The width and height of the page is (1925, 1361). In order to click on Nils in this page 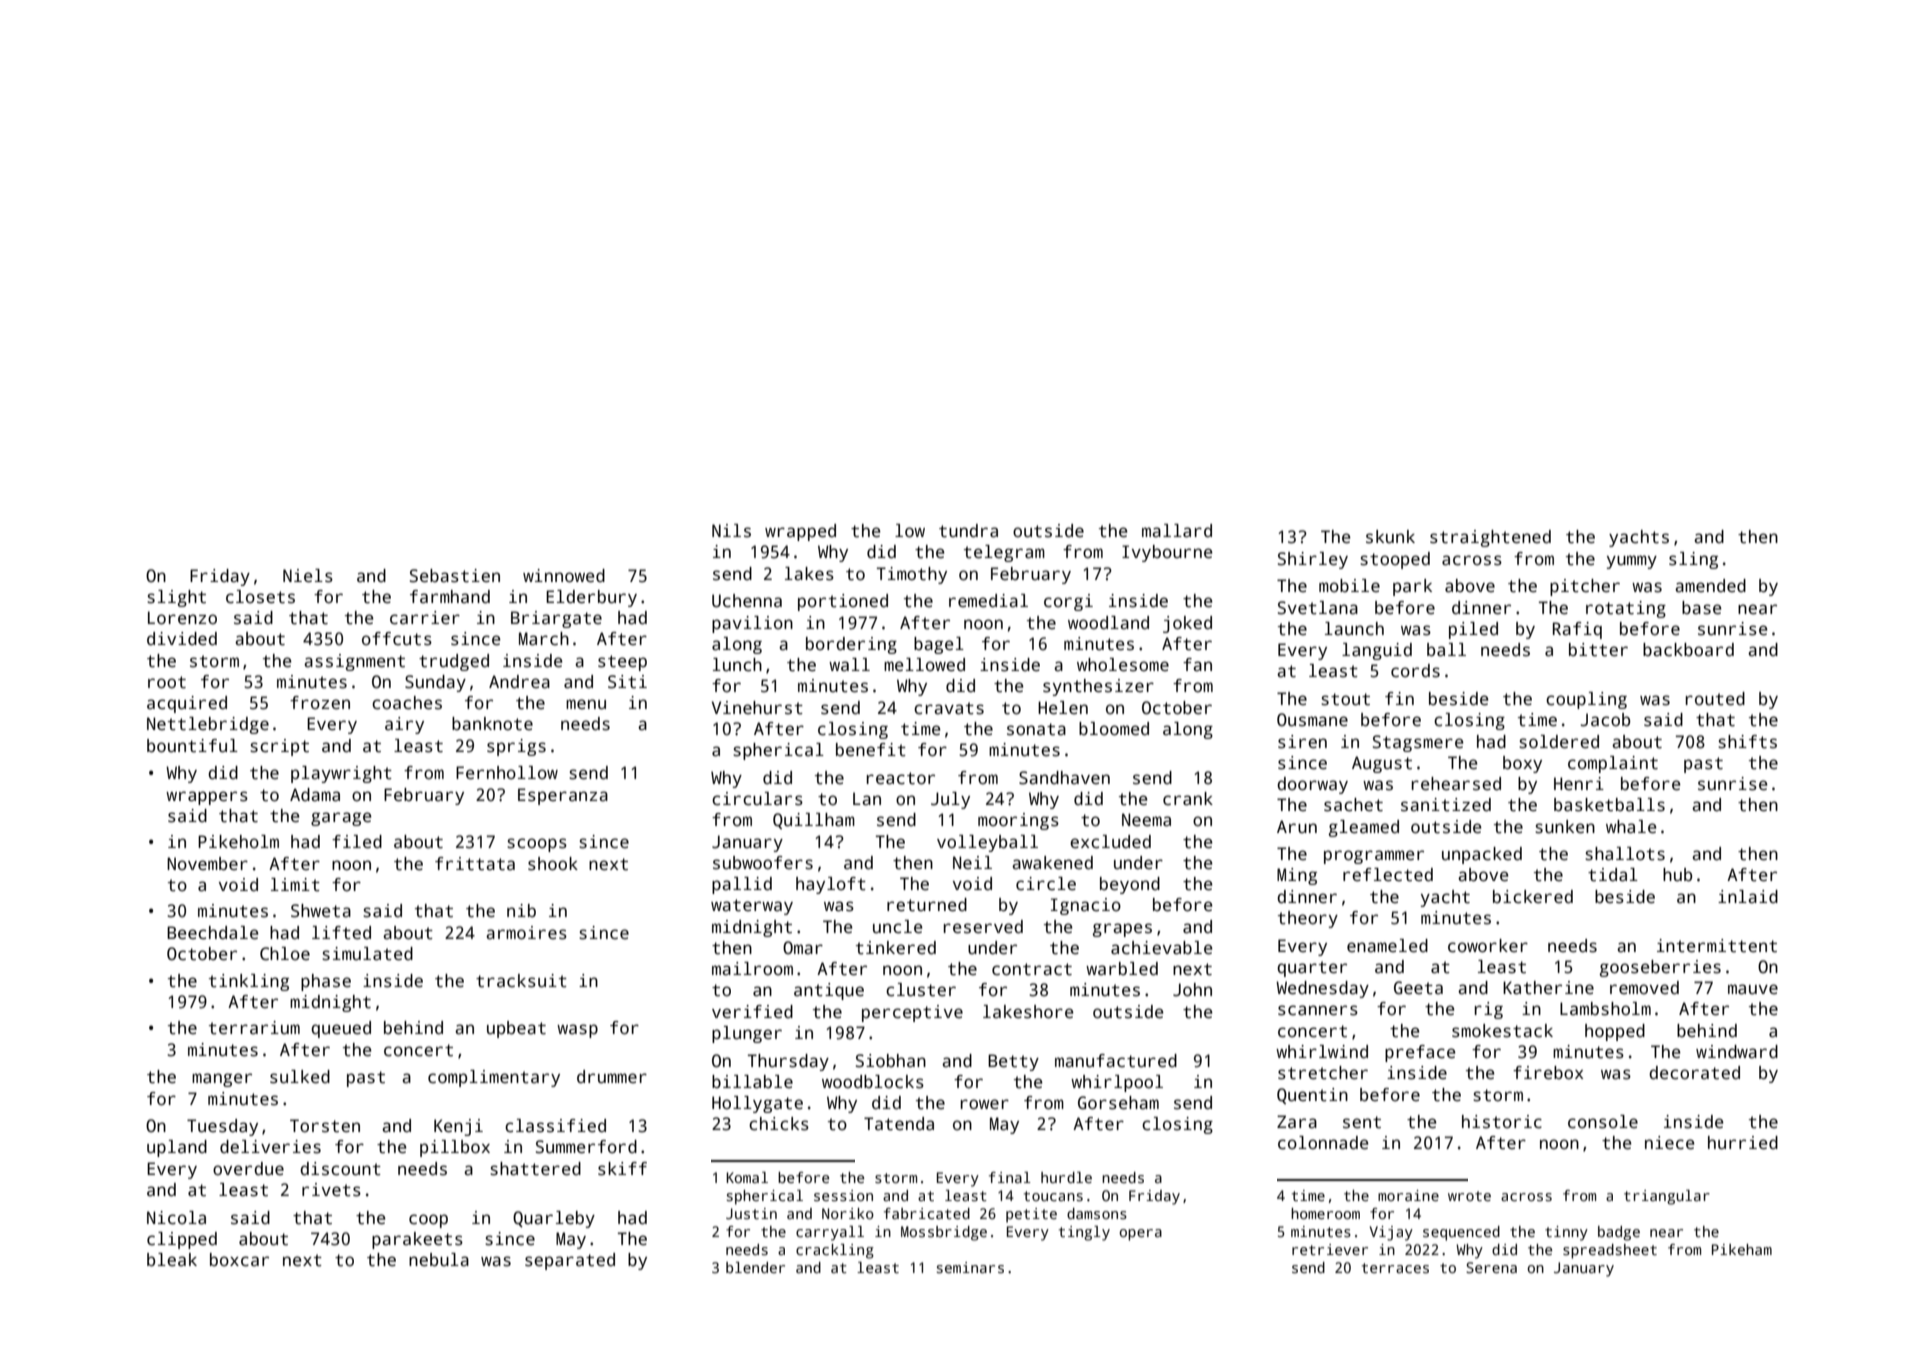, I will do `click(731, 531)`.
